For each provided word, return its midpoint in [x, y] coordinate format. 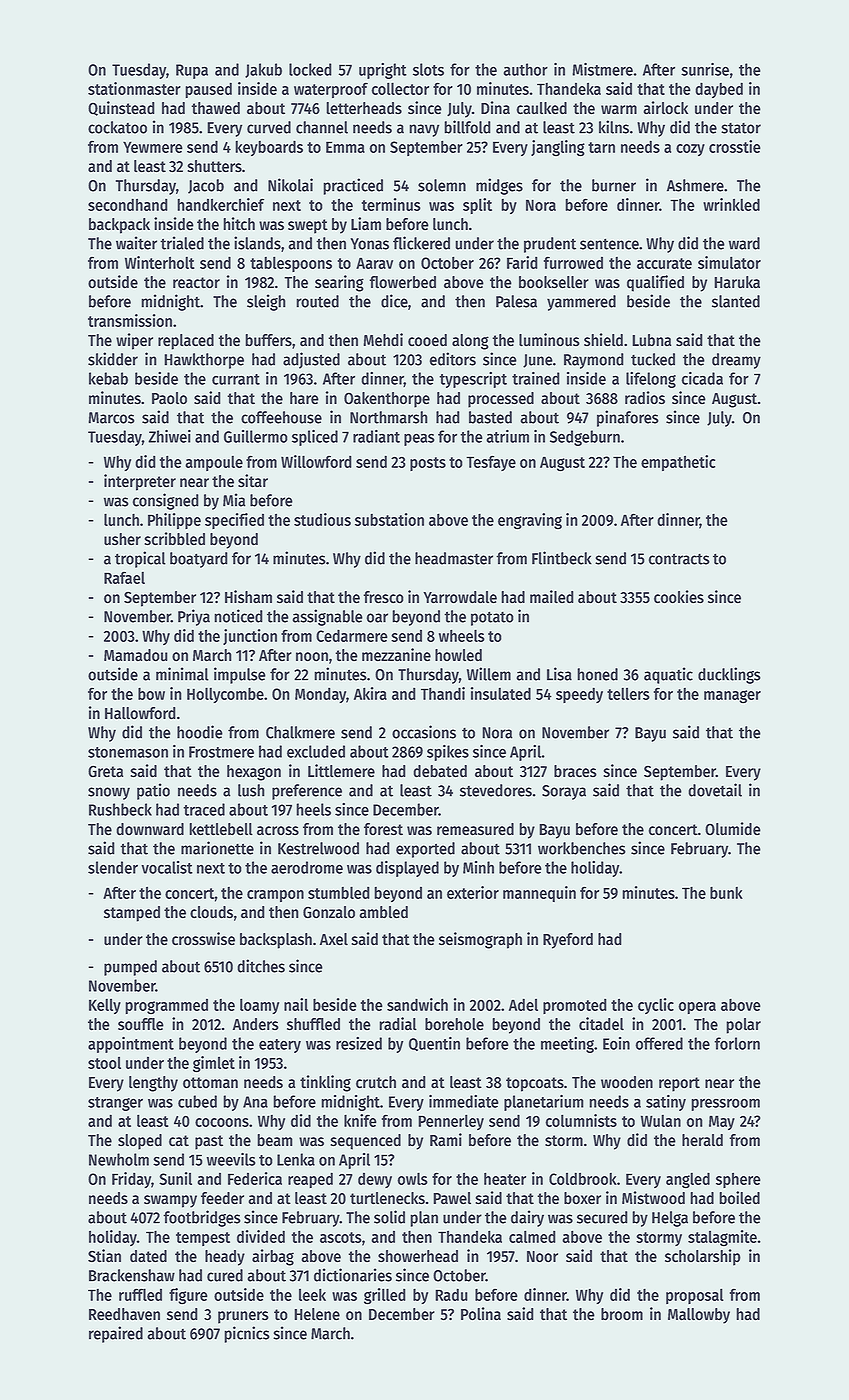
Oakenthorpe [387, 400]
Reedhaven [124, 1314]
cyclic [656, 1006]
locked [310, 69]
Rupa [192, 71]
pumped [130, 968]
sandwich [417, 1004]
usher [122, 539]
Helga [670, 1219]
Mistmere [602, 69]
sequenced [366, 1142]
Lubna [651, 340]
